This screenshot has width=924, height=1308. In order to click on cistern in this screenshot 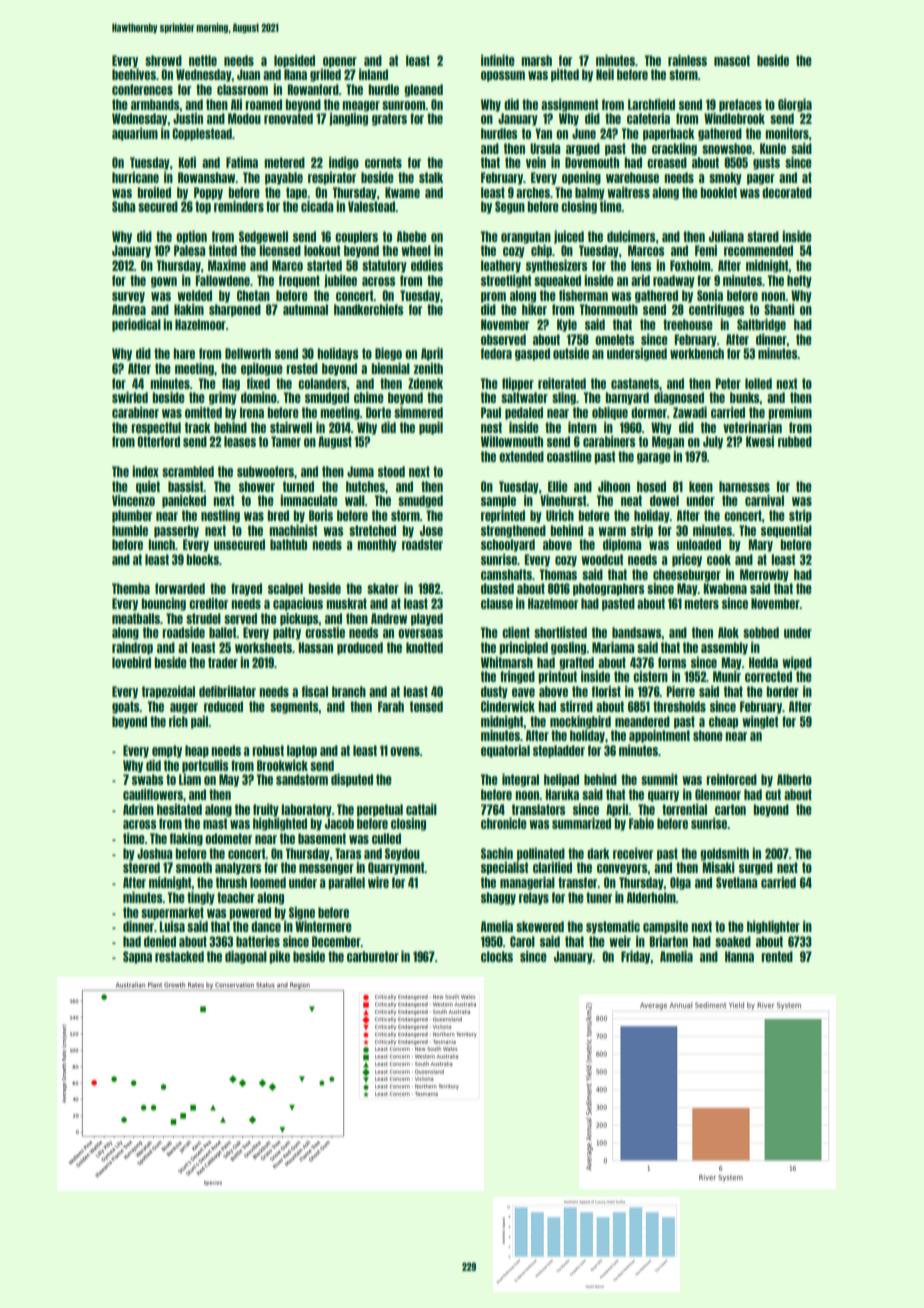, I will do `click(650, 676)`.
